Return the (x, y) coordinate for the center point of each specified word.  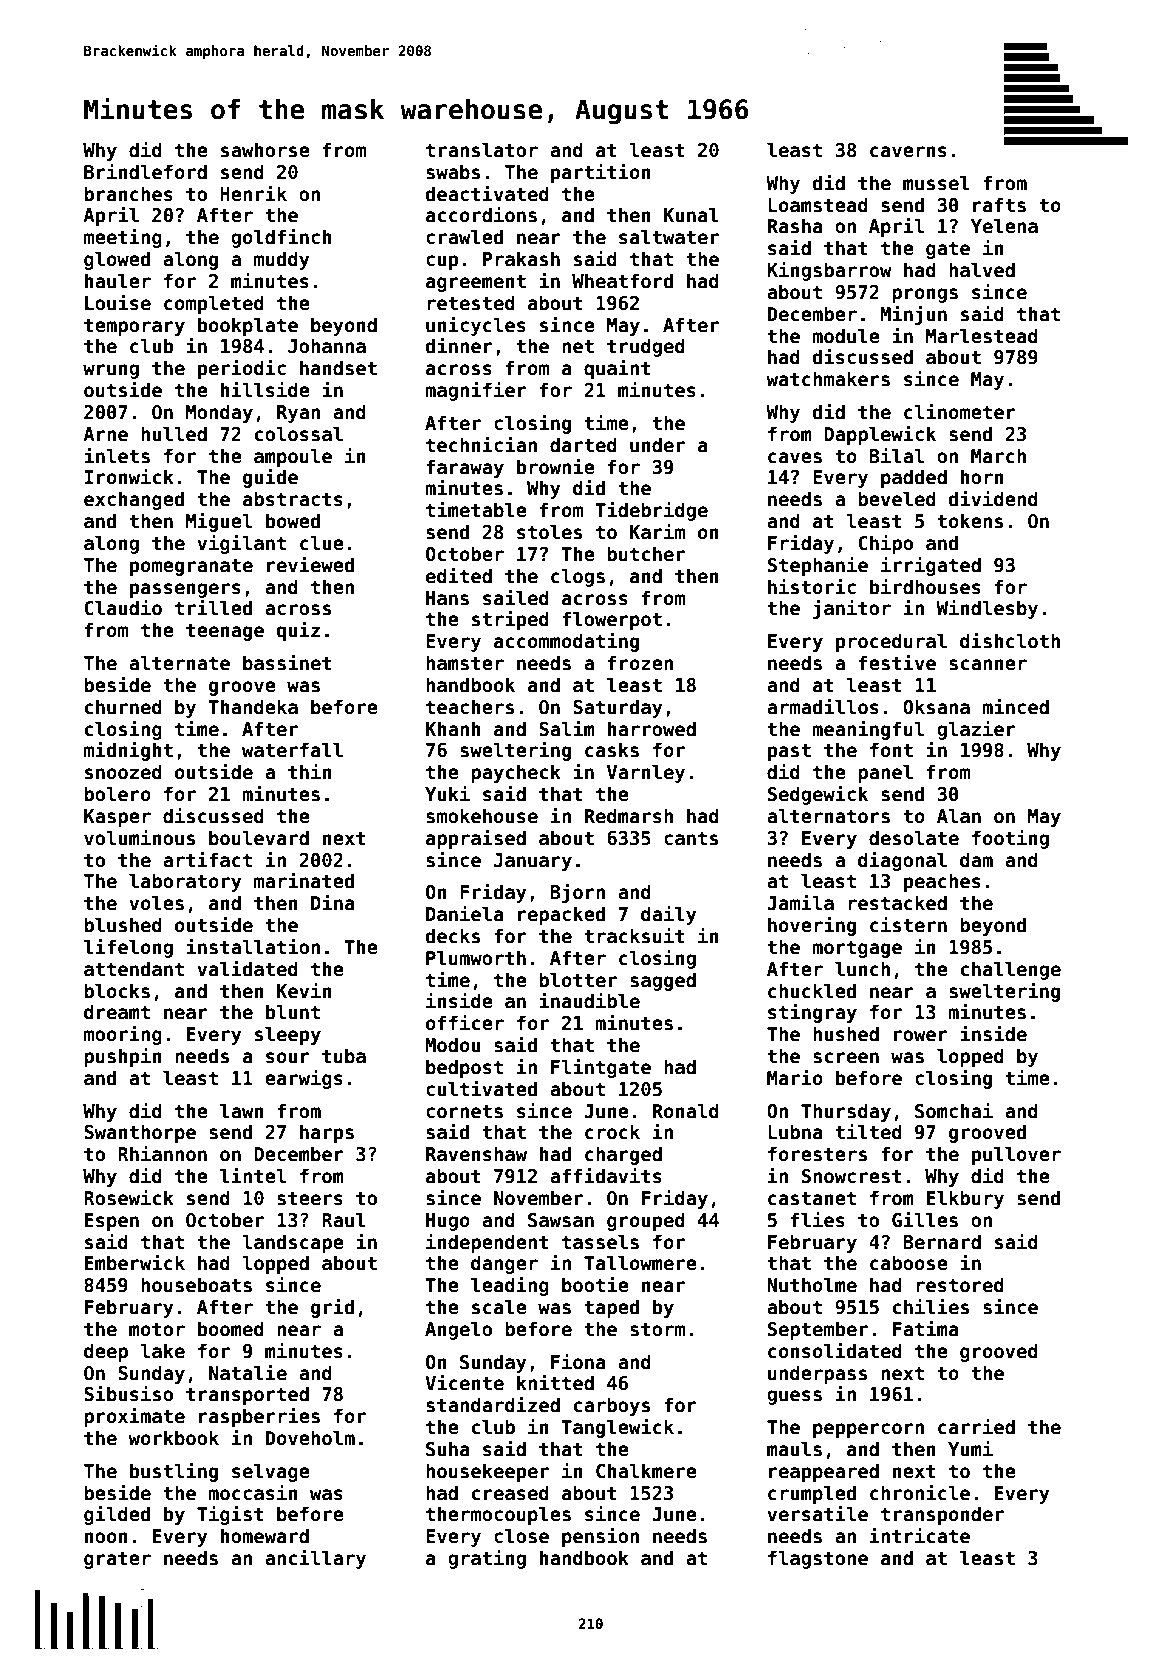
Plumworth (476, 958)
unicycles (476, 326)
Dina (333, 902)
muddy (282, 260)
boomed (231, 1329)
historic (812, 586)
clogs (578, 577)
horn (982, 477)
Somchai (954, 1110)
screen (846, 1058)
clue (322, 543)
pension (600, 1537)
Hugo (448, 1222)
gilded (117, 1515)
